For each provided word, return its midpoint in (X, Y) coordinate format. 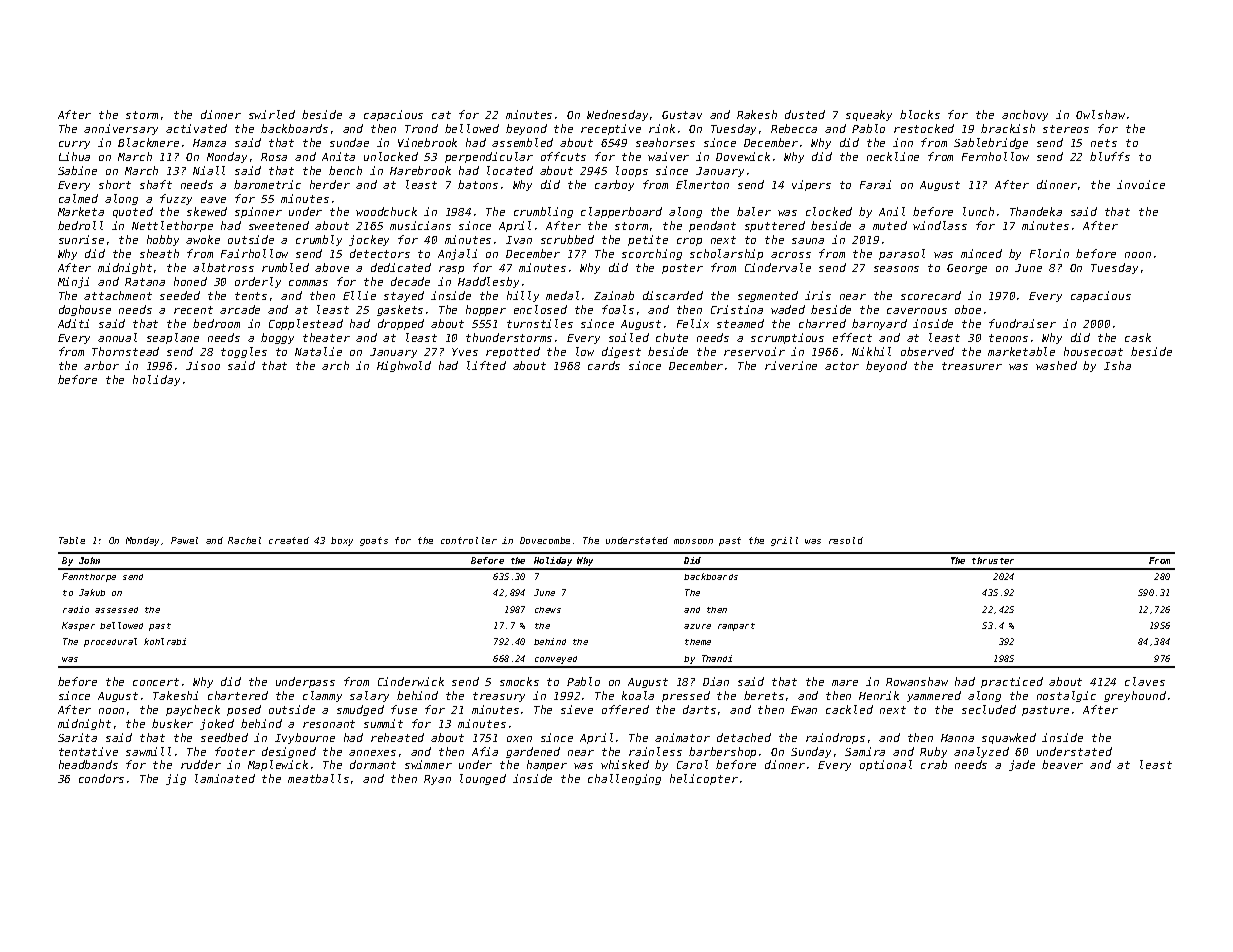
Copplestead (306, 324)
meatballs (318, 778)
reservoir (754, 351)
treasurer (972, 366)
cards (604, 365)
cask (1138, 337)
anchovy (1025, 115)
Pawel (184, 540)
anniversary (121, 129)
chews (548, 610)
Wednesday (617, 115)
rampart (736, 627)
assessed (116, 610)
